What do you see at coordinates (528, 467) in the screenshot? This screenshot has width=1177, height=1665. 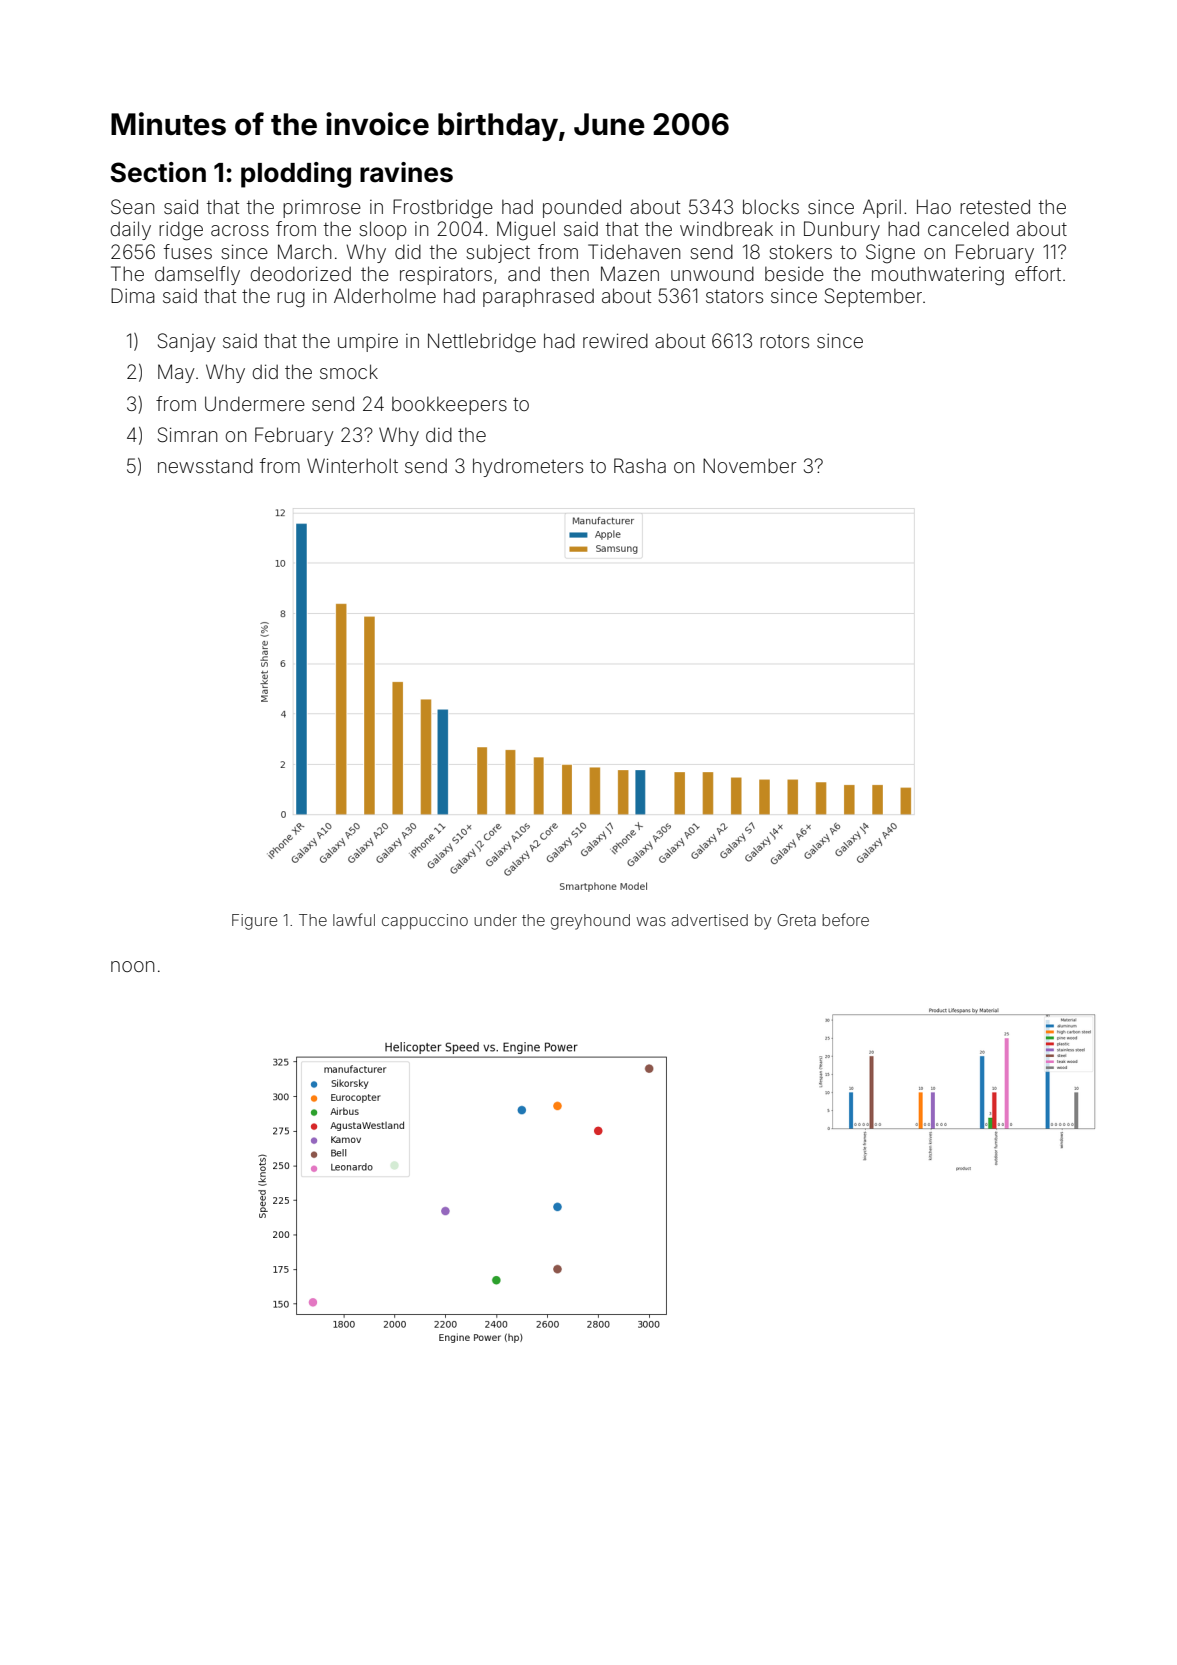 I see `hydrometers` at bounding box center [528, 467].
